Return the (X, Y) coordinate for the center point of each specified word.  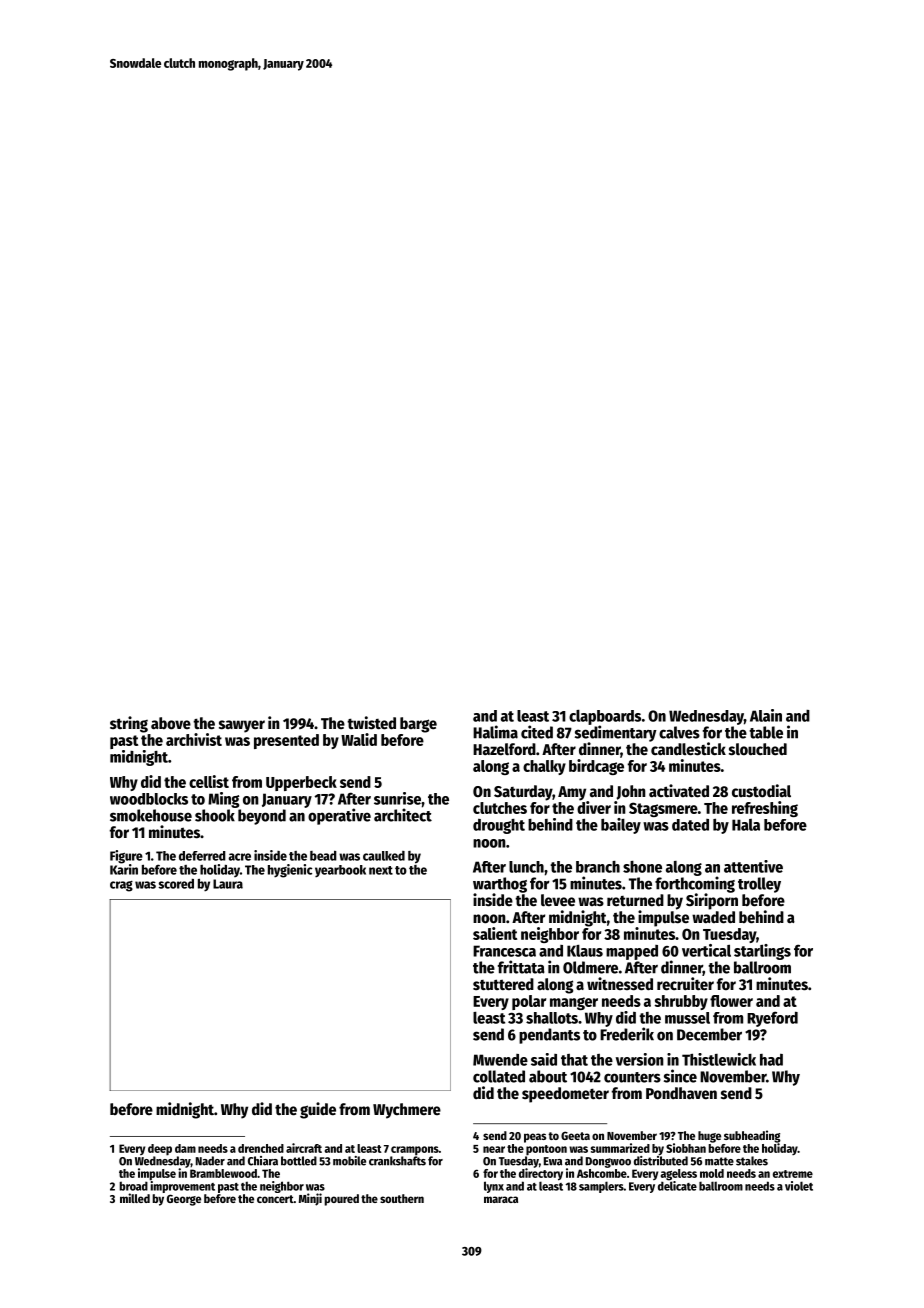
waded (713, 917)
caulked (384, 856)
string (129, 724)
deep (160, 1150)
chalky (544, 767)
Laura (228, 884)
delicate (677, 1186)
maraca (501, 1199)
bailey (621, 826)
